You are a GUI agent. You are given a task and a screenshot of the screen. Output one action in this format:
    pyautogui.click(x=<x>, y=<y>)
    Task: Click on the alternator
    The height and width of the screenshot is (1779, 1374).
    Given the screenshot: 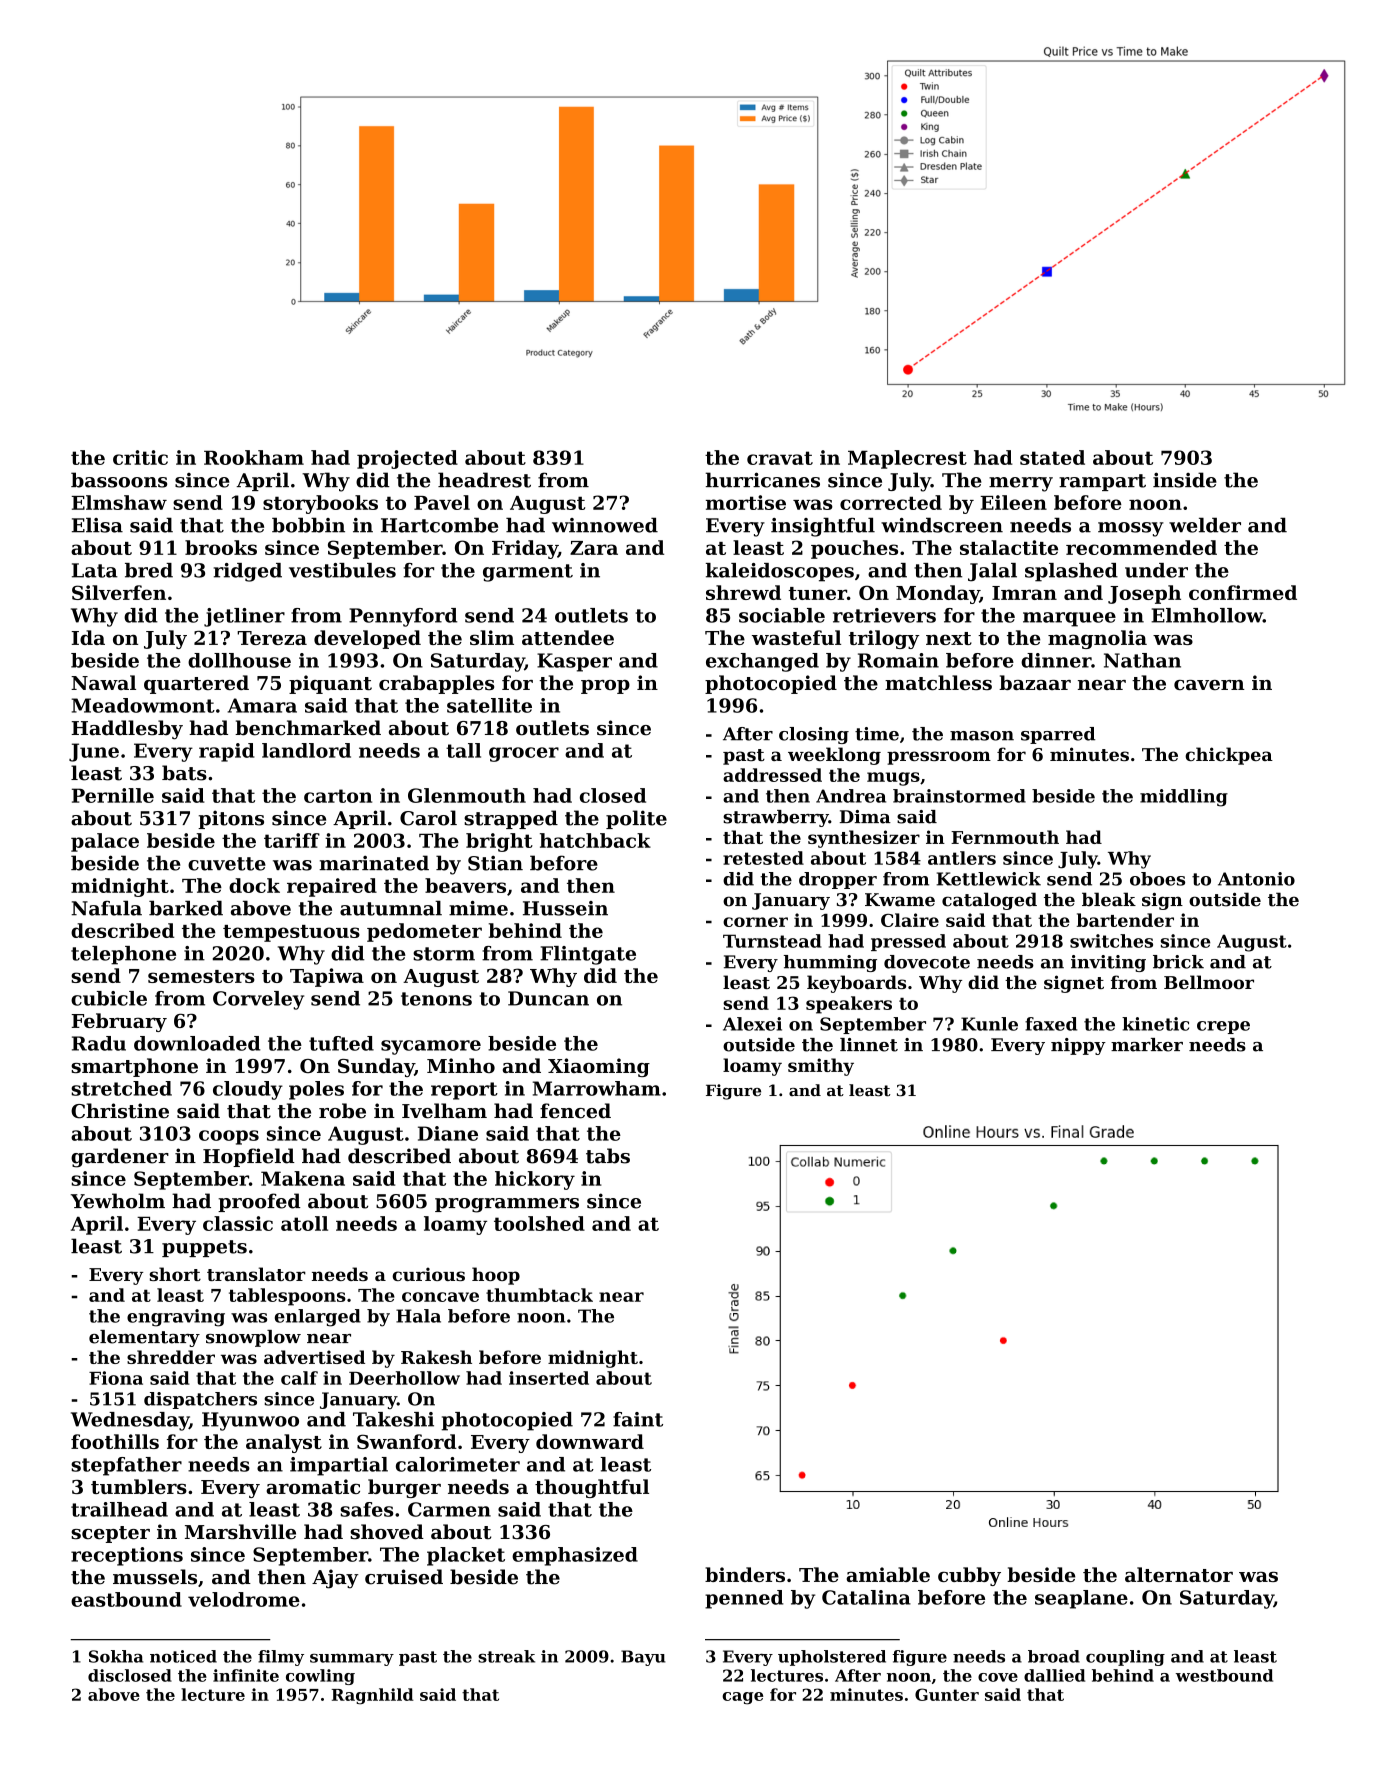 What is the action you would take?
    pyautogui.click(x=1179, y=1574)
